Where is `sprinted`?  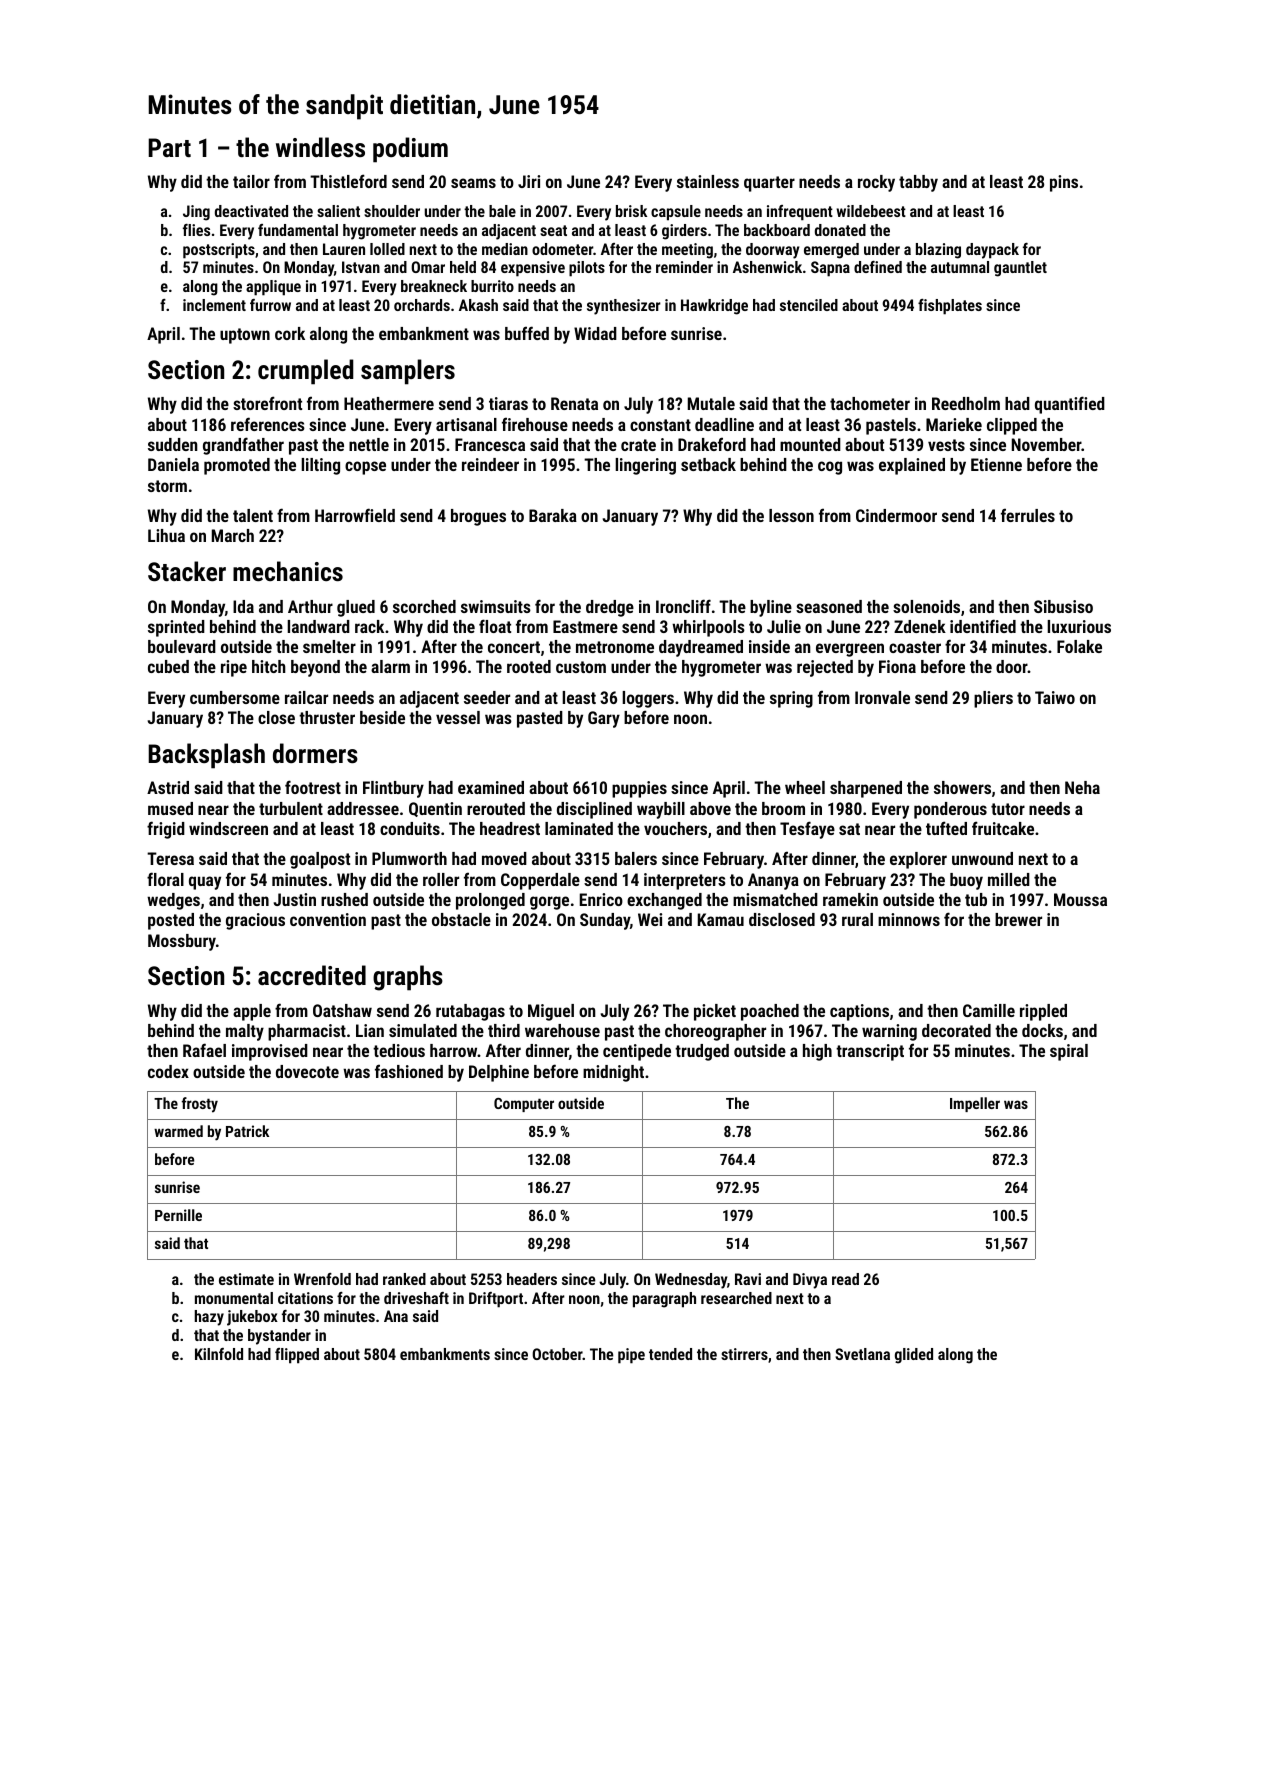
sprinted is located at coordinates (176, 628).
